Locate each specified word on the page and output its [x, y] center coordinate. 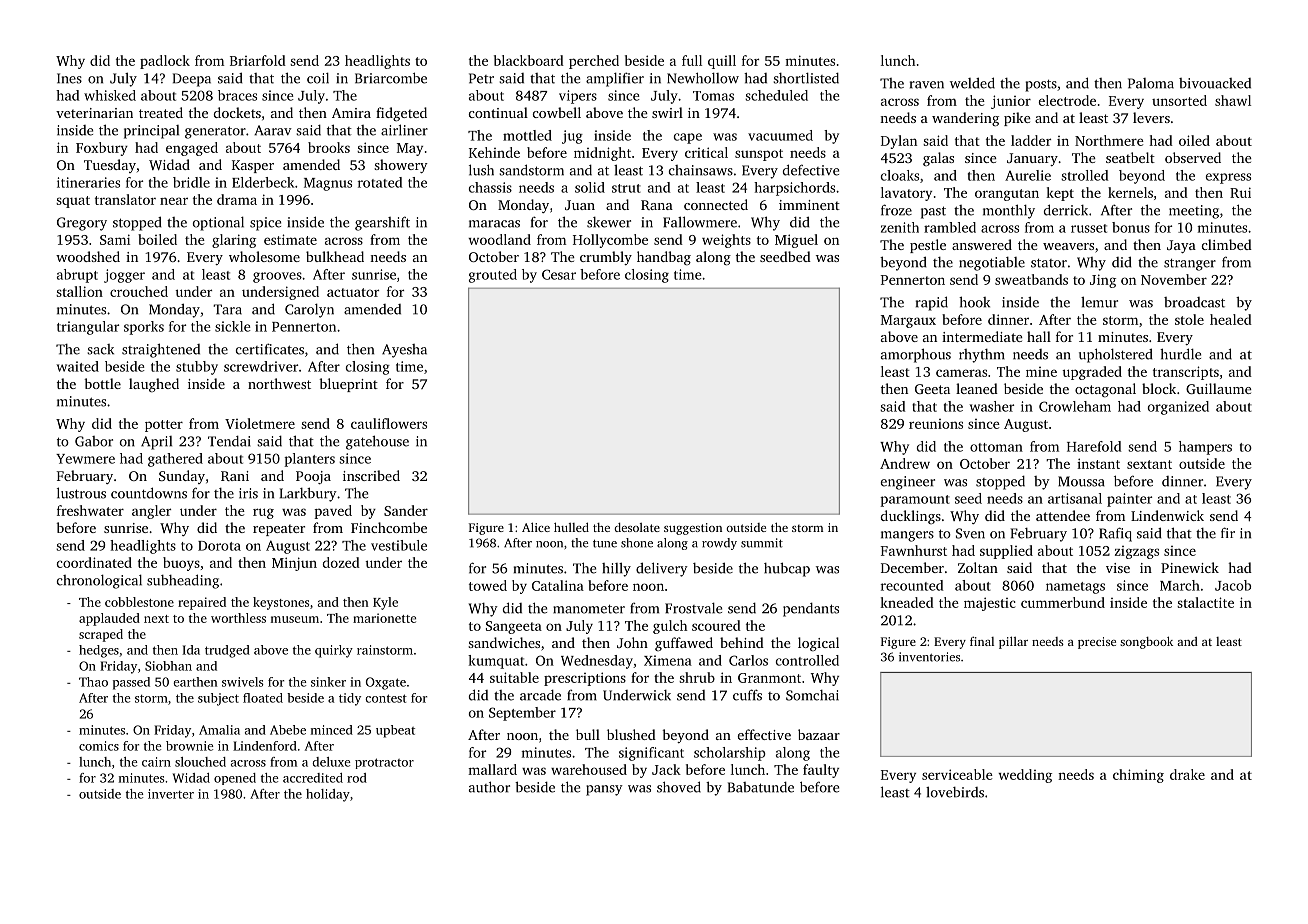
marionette [384, 618]
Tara [227, 309]
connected [716, 204]
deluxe [331, 762]
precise [1097, 643]
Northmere [1109, 140]
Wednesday [597, 662]
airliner [404, 130]
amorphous [916, 355]
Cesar [559, 274]
